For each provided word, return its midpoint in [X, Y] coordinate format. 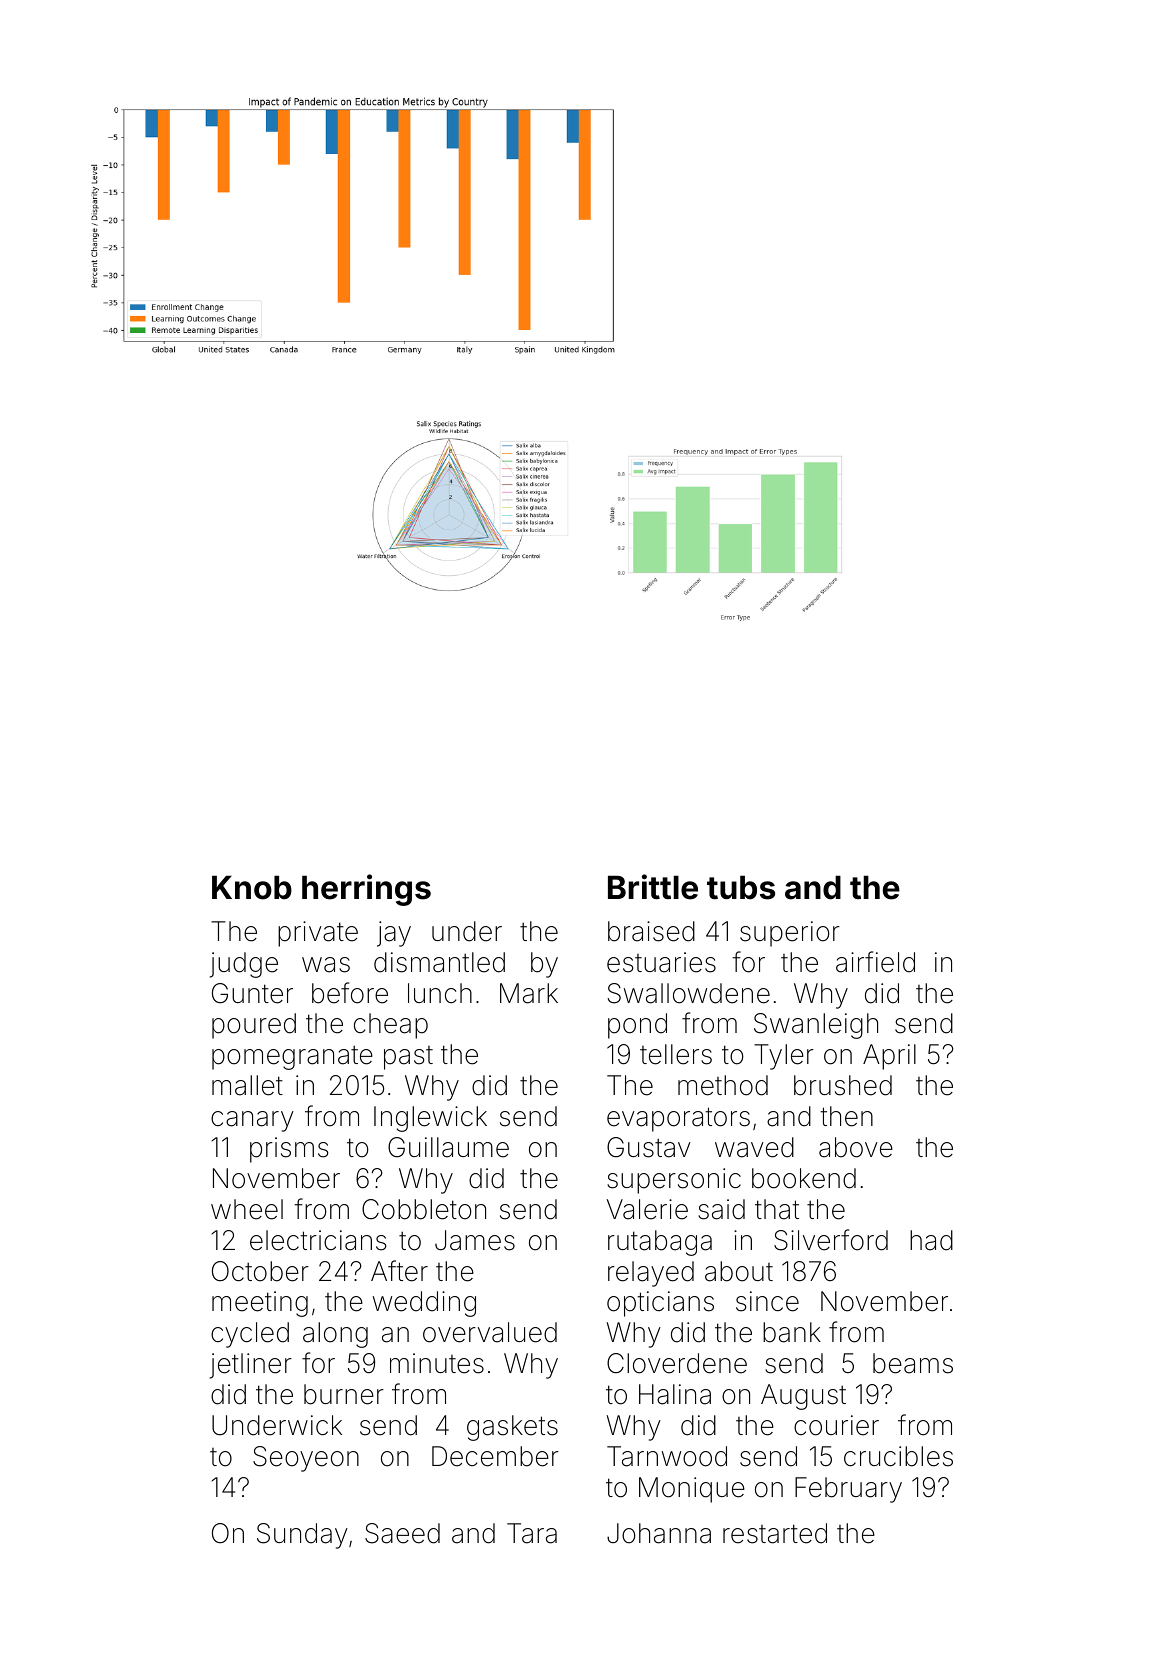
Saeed [402, 1533]
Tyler [784, 1057]
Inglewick [430, 1119]
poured [254, 1026]
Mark [529, 993]
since [767, 1301]
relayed [651, 1274]
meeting [260, 1304]
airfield [875, 962]
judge [244, 965]
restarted [775, 1533]
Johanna [659, 1533]
